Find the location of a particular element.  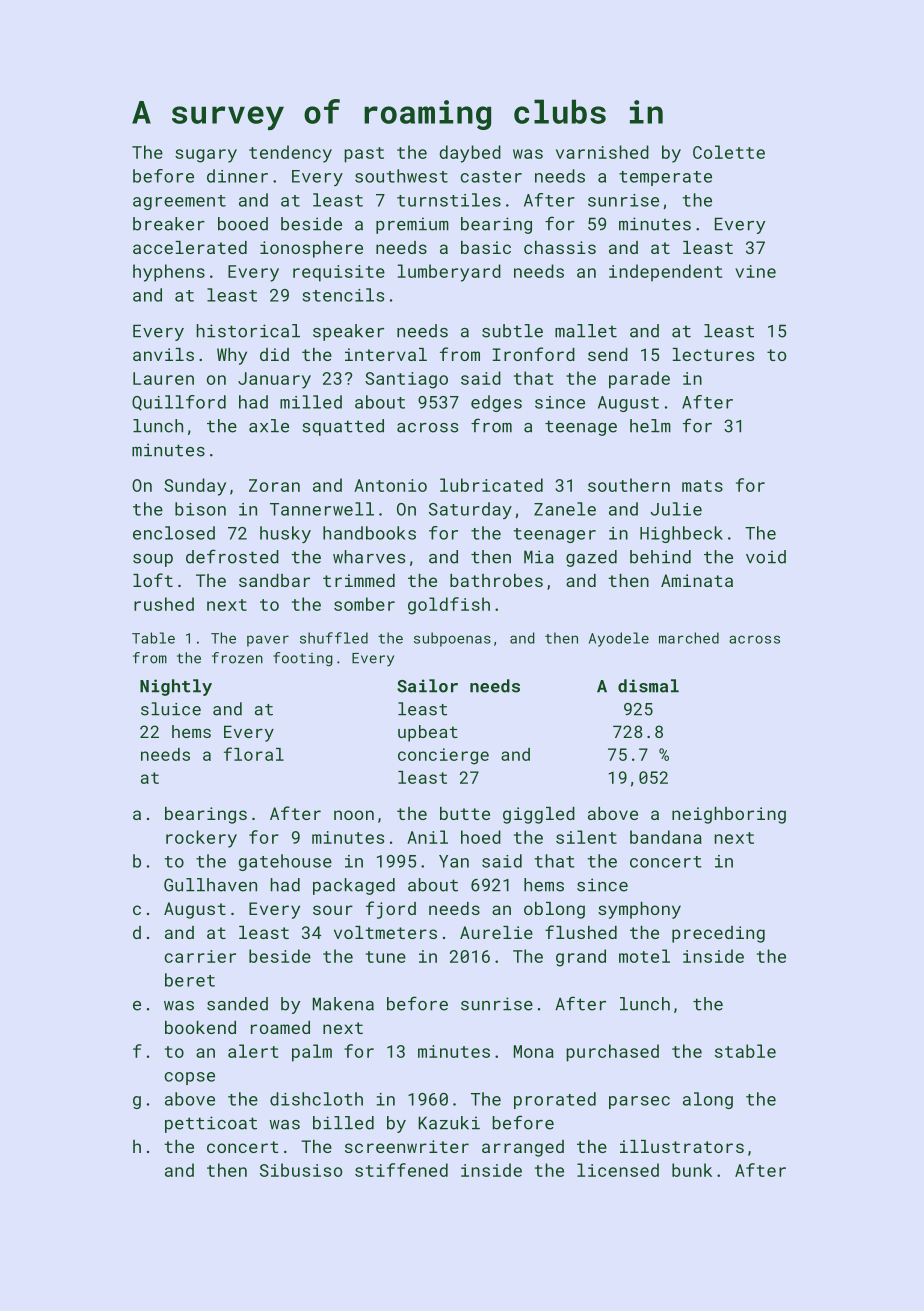

rushed is located at coordinates (164, 604).
